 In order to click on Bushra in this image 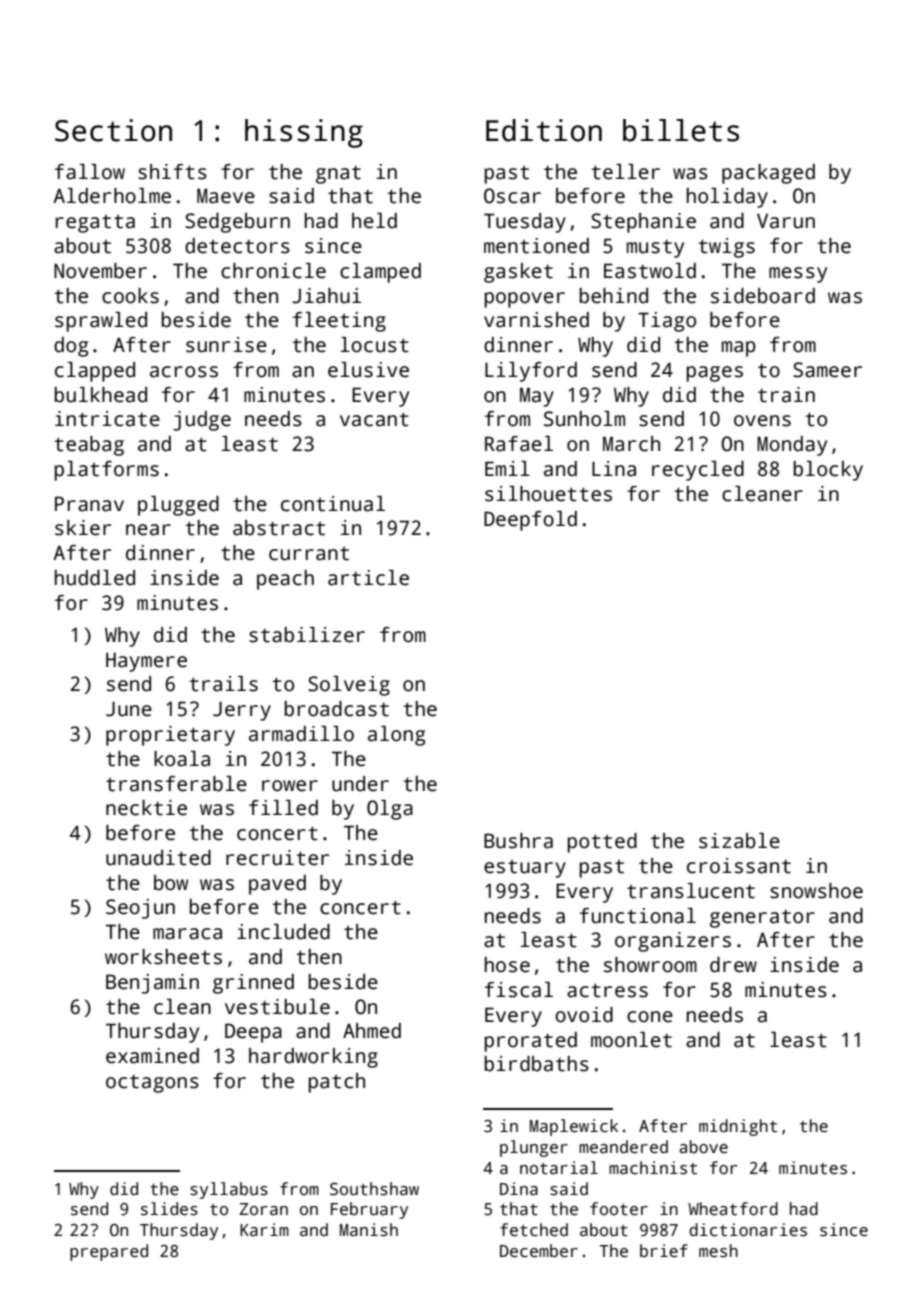, I will do `click(518, 841)`.
